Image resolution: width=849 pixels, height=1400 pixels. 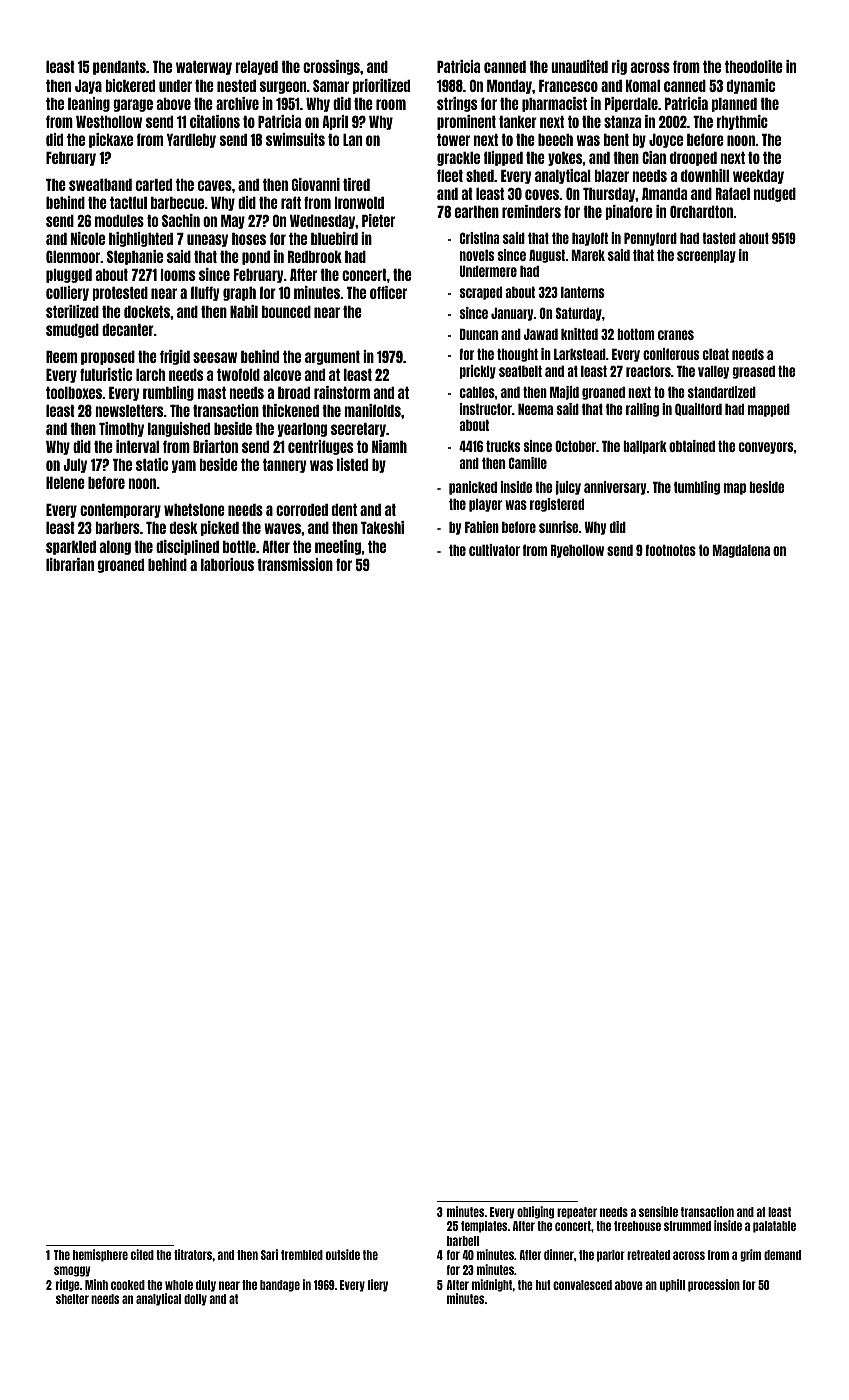 I want to click on leaning, so click(x=89, y=104).
